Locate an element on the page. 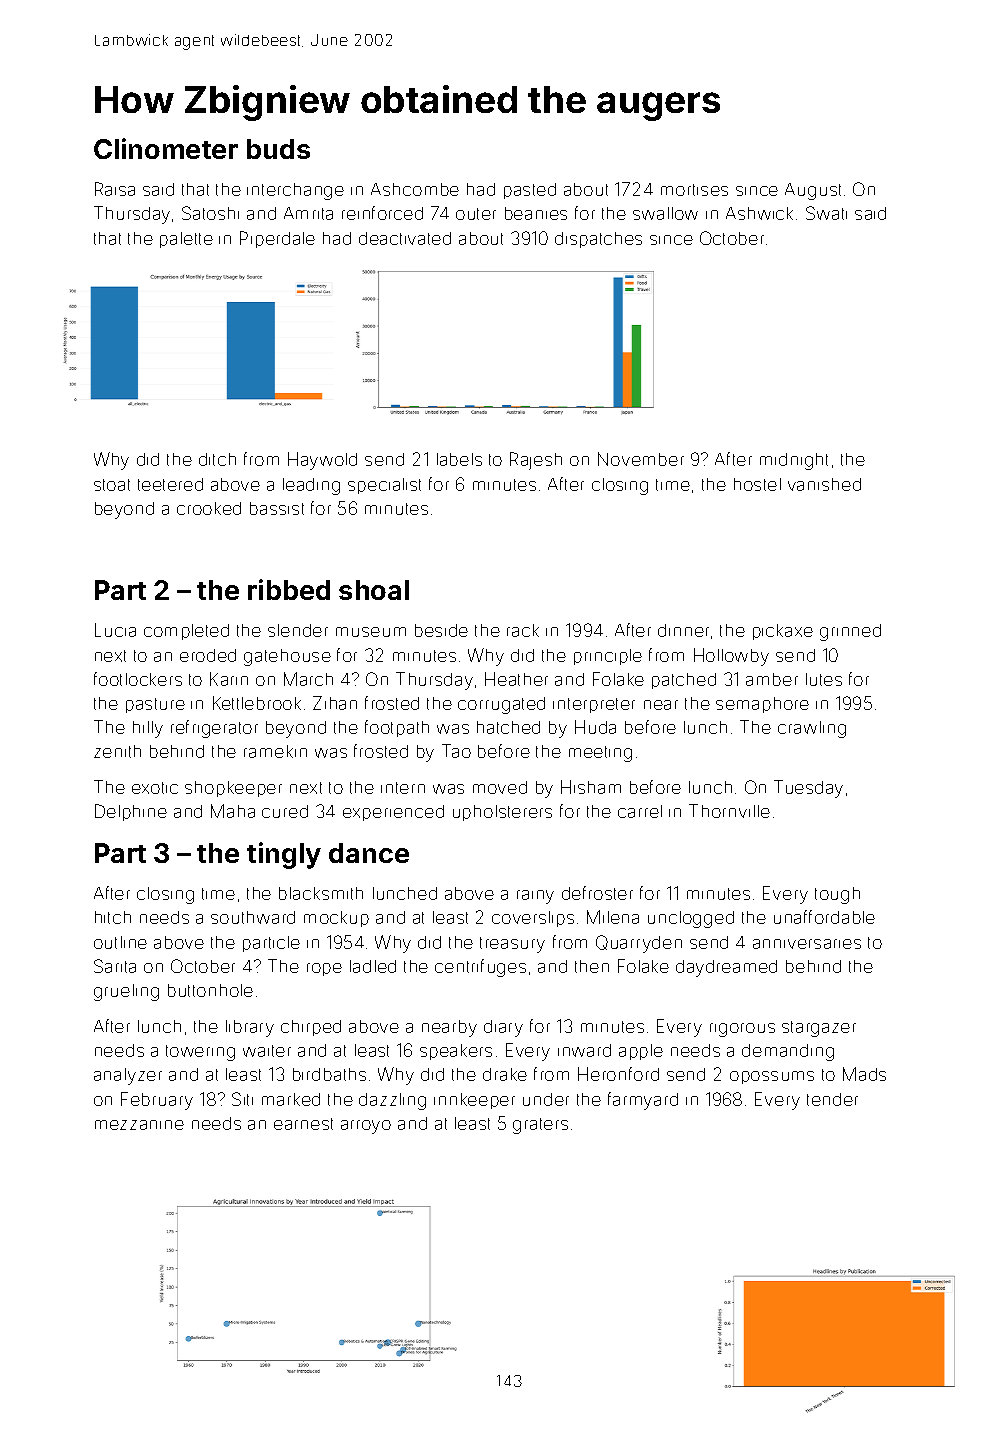 The width and height of the image is (994, 1440). Swati is located at coordinates (826, 213).
